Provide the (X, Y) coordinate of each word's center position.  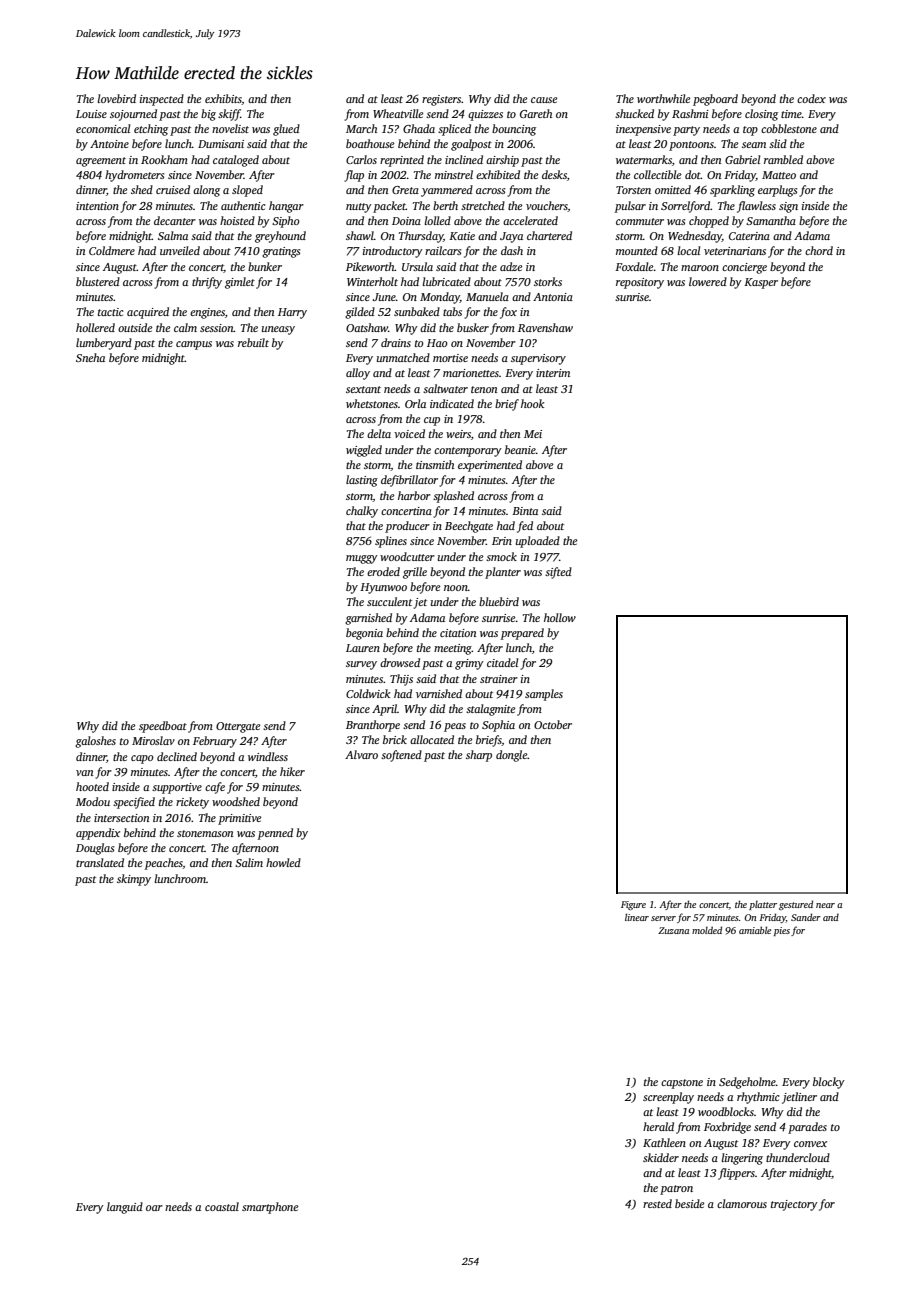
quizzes (485, 115)
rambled (783, 159)
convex (810, 1144)
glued (286, 130)
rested (657, 1203)
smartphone (270, 1208)
